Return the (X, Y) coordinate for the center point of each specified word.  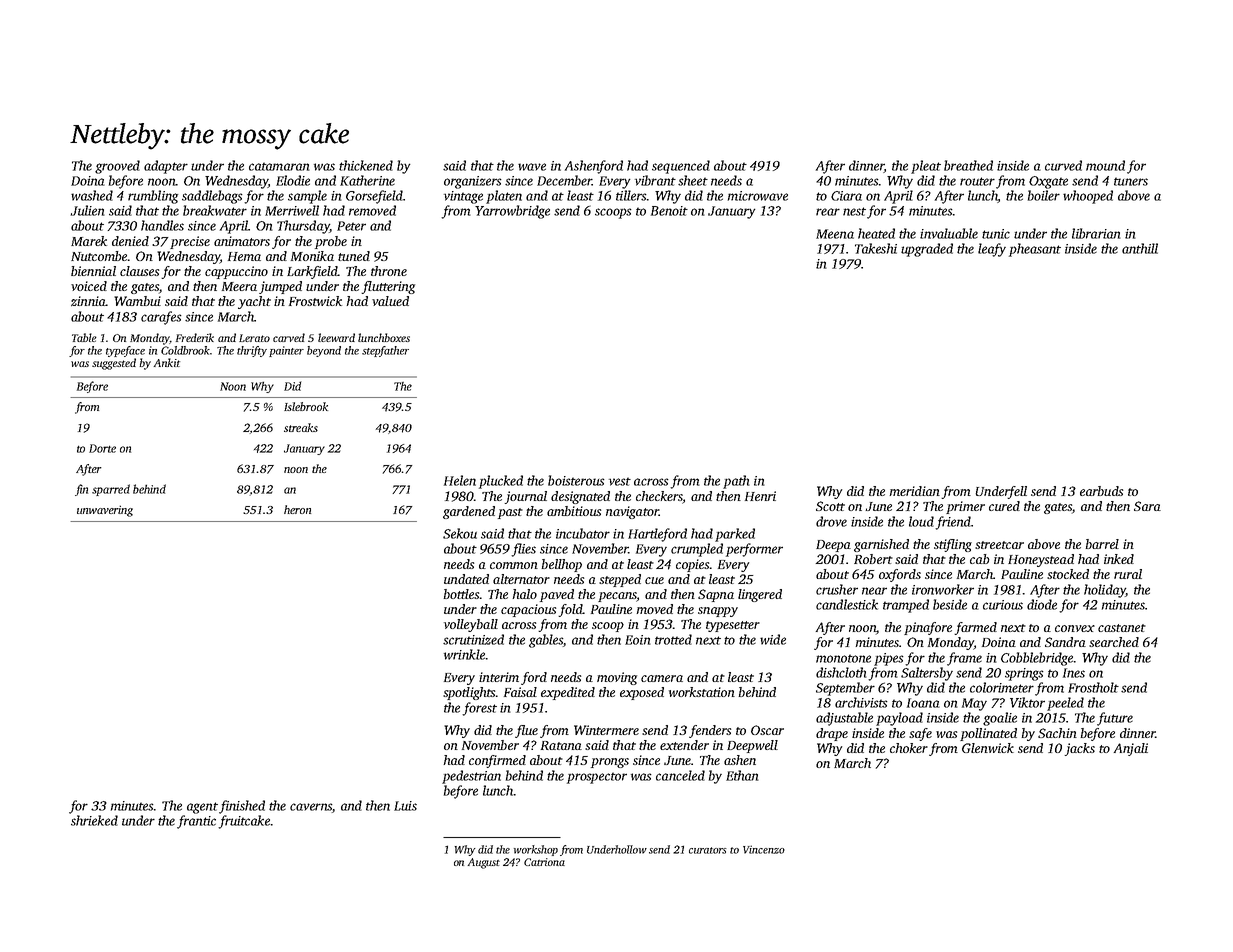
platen (504, 197)
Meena (835, 234)
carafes (161, 318)
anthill (1140, 248)
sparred (111, 490)
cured (1004, 506)
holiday (1105, 591)
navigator (632, 512)
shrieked (94, 820)
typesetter (733, 626)
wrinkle (464, 654)
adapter (166, 167)
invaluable (949, 233)
